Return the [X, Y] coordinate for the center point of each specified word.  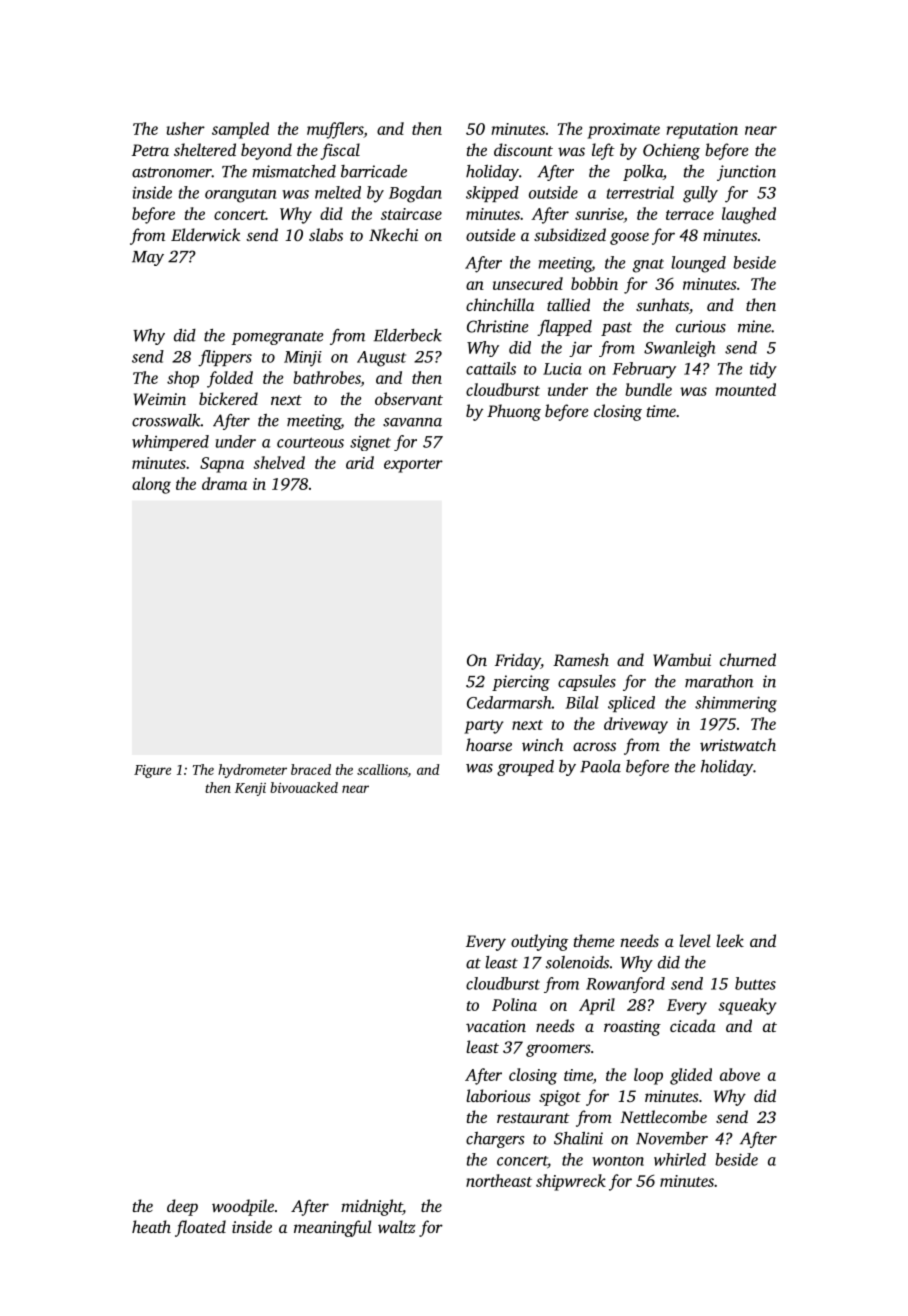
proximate [623, 131]
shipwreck [571, 1182]
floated [200, 1228]
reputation [702, 131]
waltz [397, 1226]
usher [186, 128]
